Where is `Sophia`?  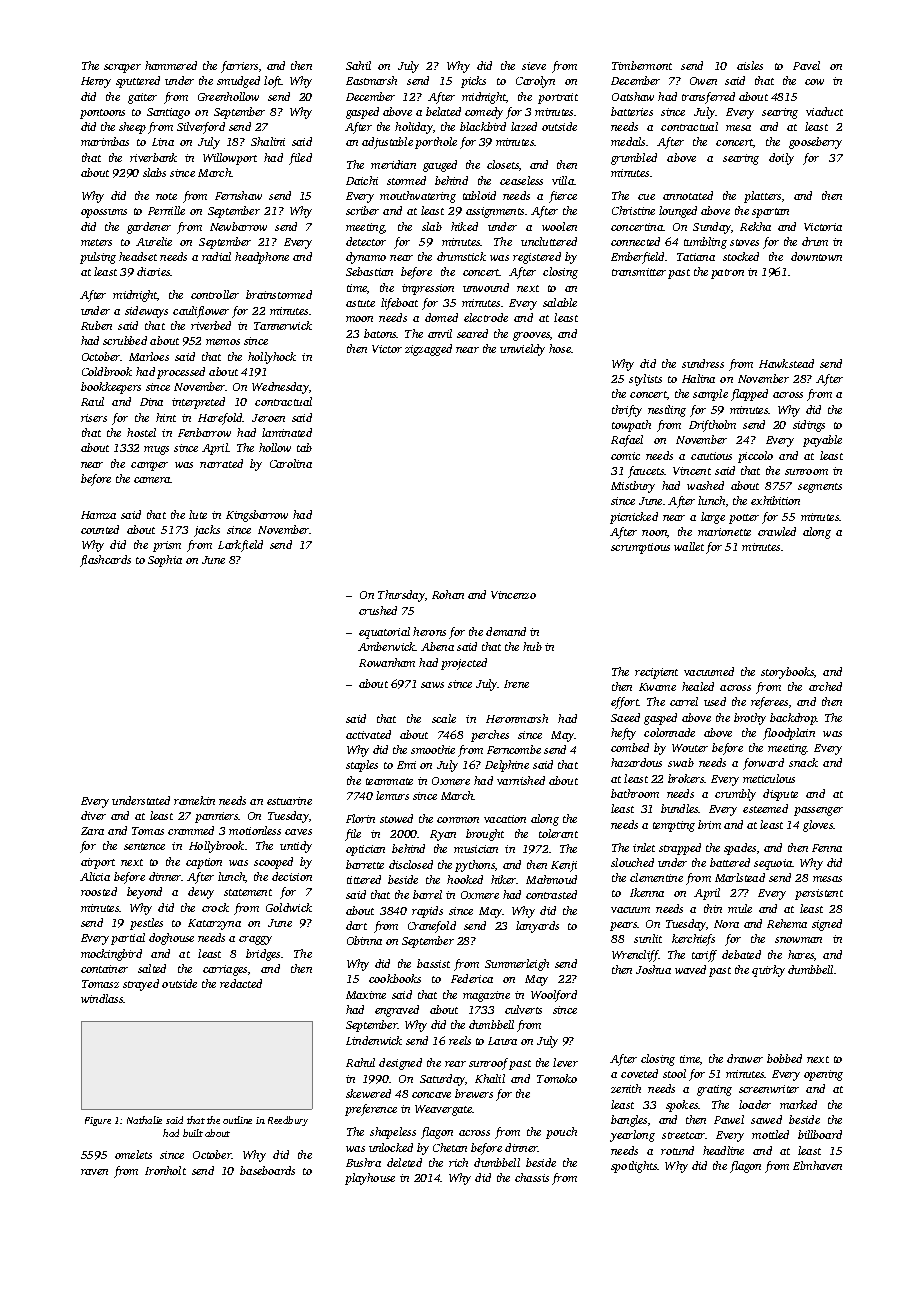 Sophia is located at coordinates (165, 561).
